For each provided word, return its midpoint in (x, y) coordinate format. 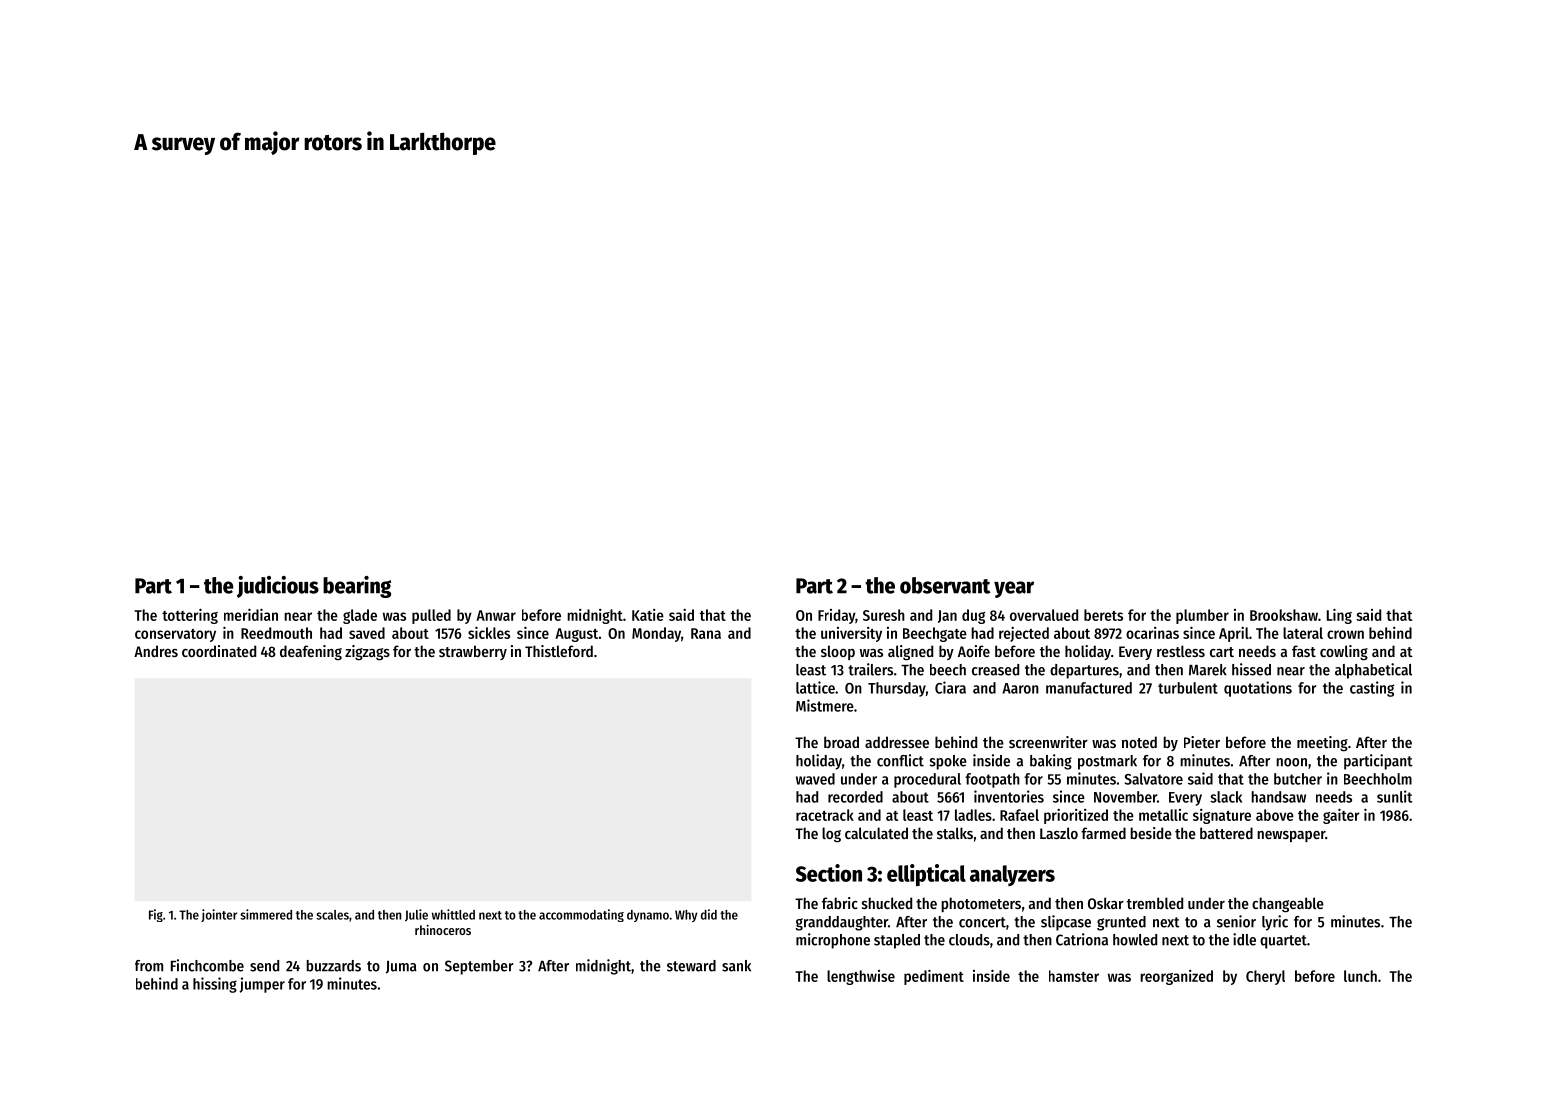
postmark (1107, 762)
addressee (897, 742)
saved (367, 633)
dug (973, 616)
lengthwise (861, 977)
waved (815, 779)
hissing (215, 985)
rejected (1024, 634)
